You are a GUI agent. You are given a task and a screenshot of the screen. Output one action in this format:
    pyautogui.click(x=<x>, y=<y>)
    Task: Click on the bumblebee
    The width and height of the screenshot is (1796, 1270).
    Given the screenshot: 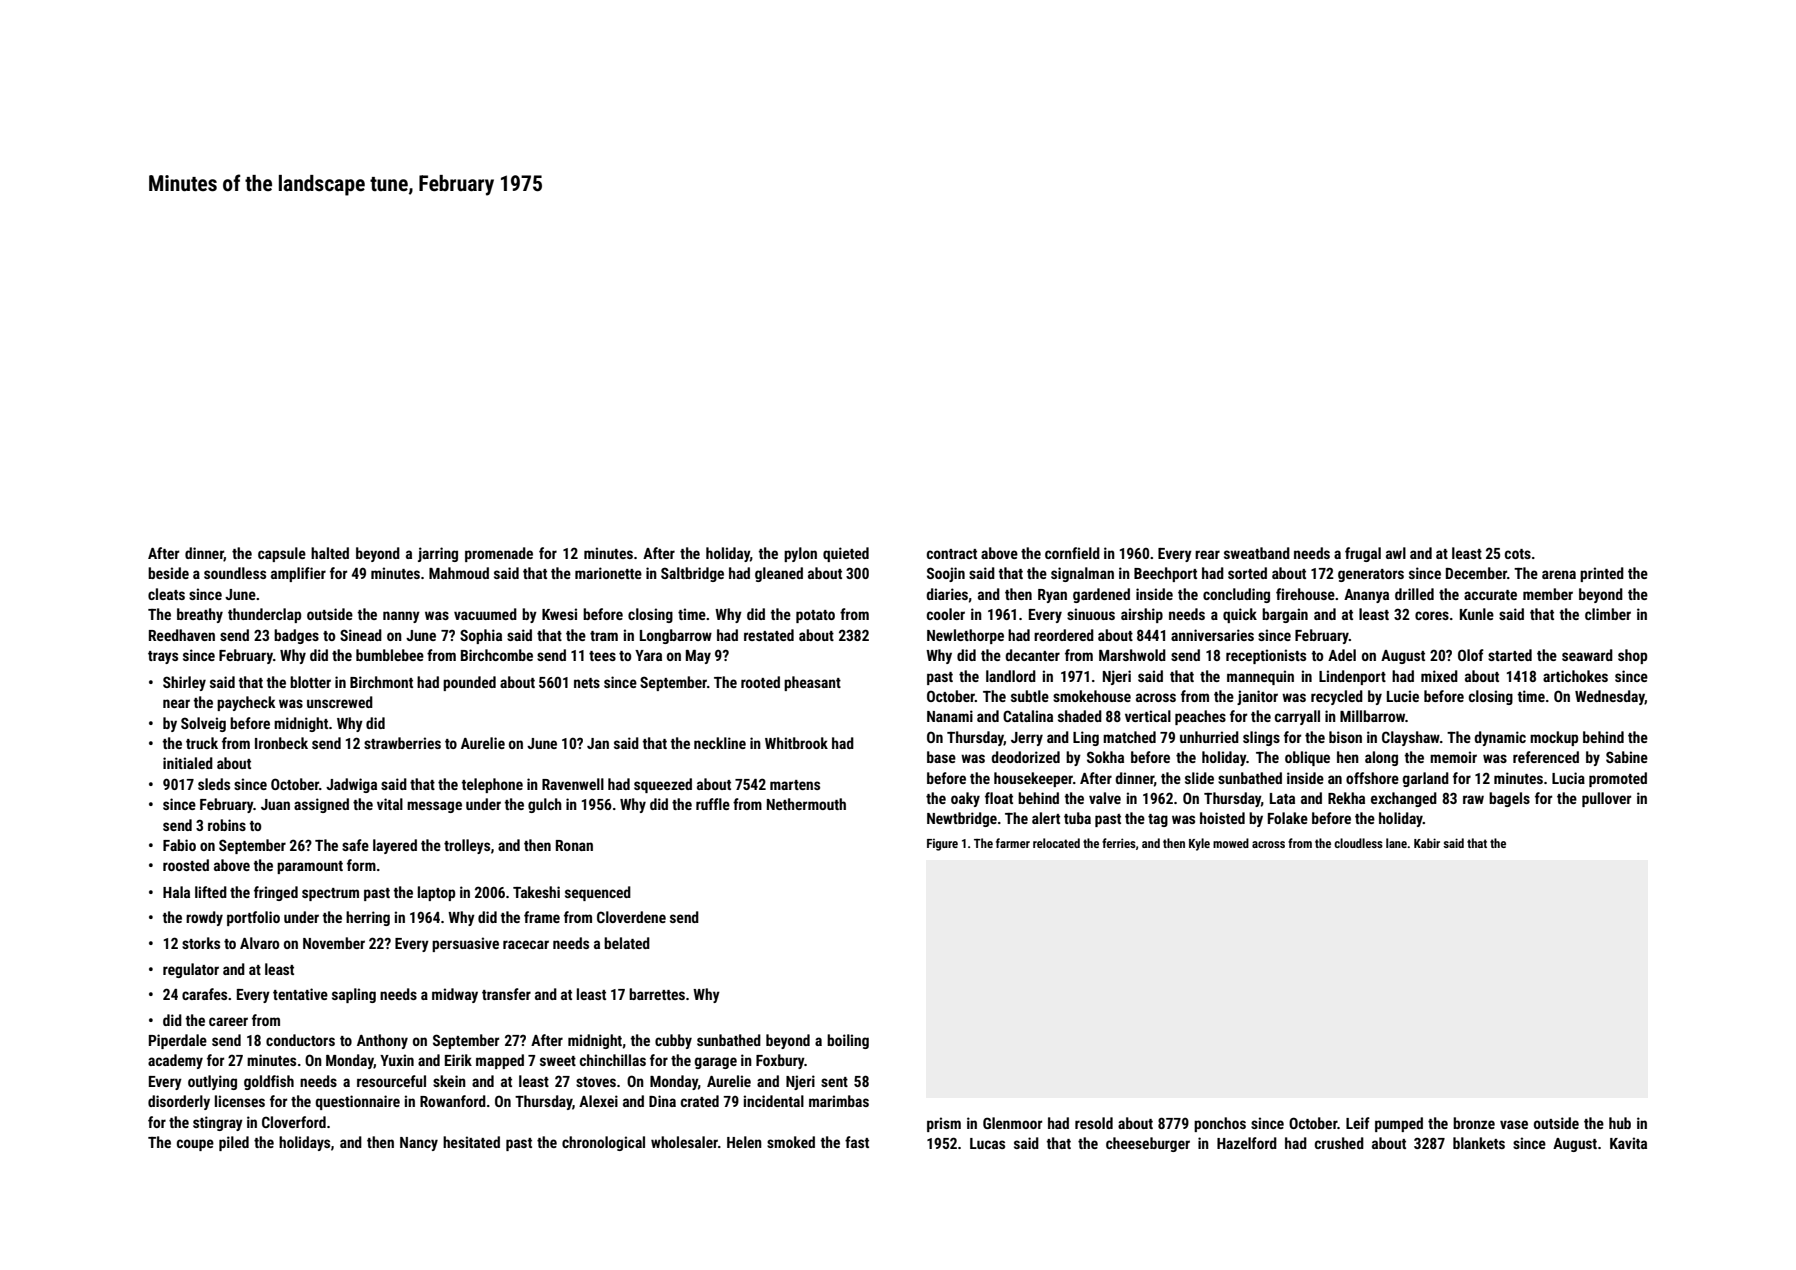 What is the action you would take?
    pyautogui.click(x=390, y=655)
